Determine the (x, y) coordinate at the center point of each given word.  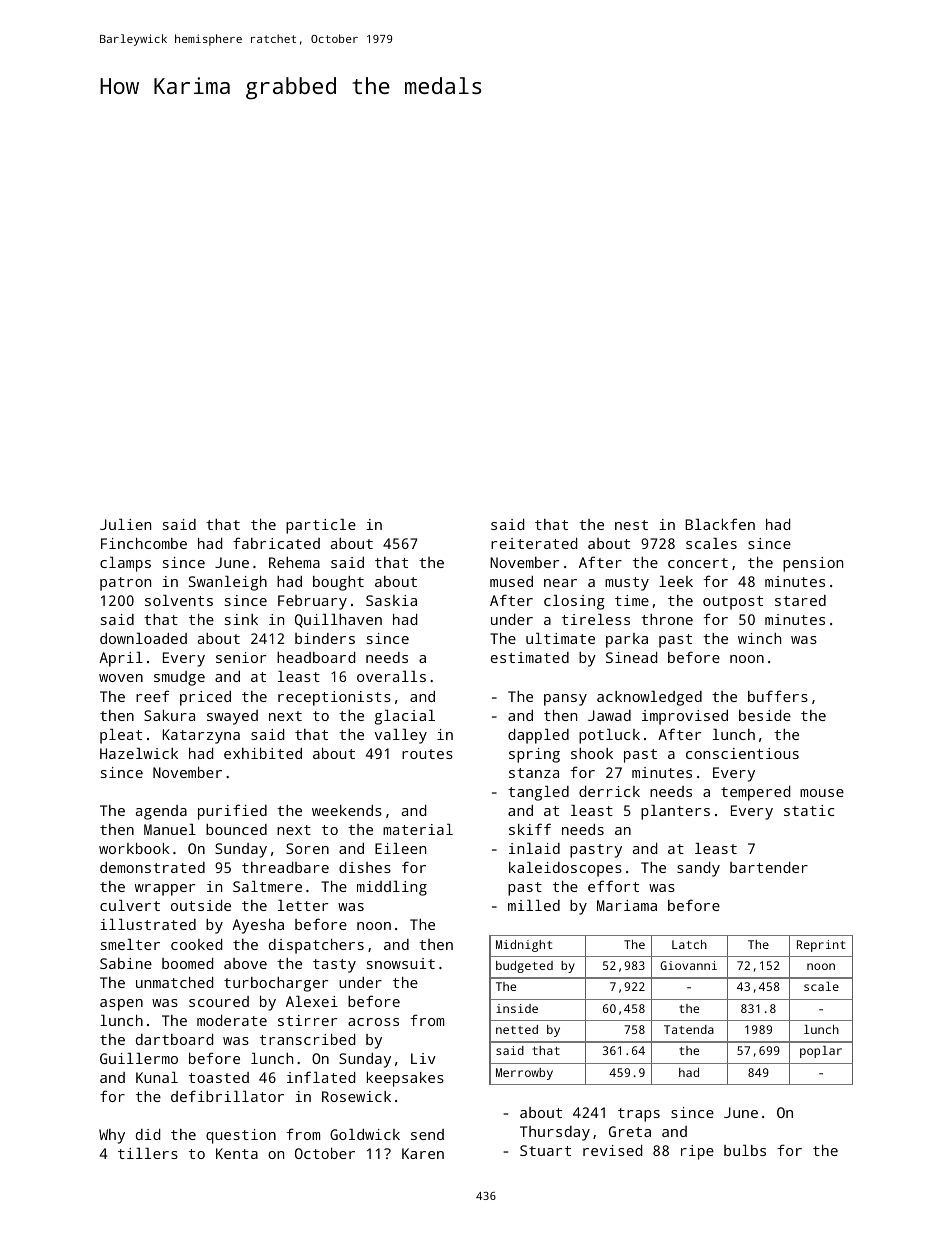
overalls (391, 676)
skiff (530, 829)
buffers (778, 696)
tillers (148, 1153)
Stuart (545, 1150)
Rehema (294, 562)
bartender (769, 867)
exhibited (263, 753)
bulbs (745, 1150)
